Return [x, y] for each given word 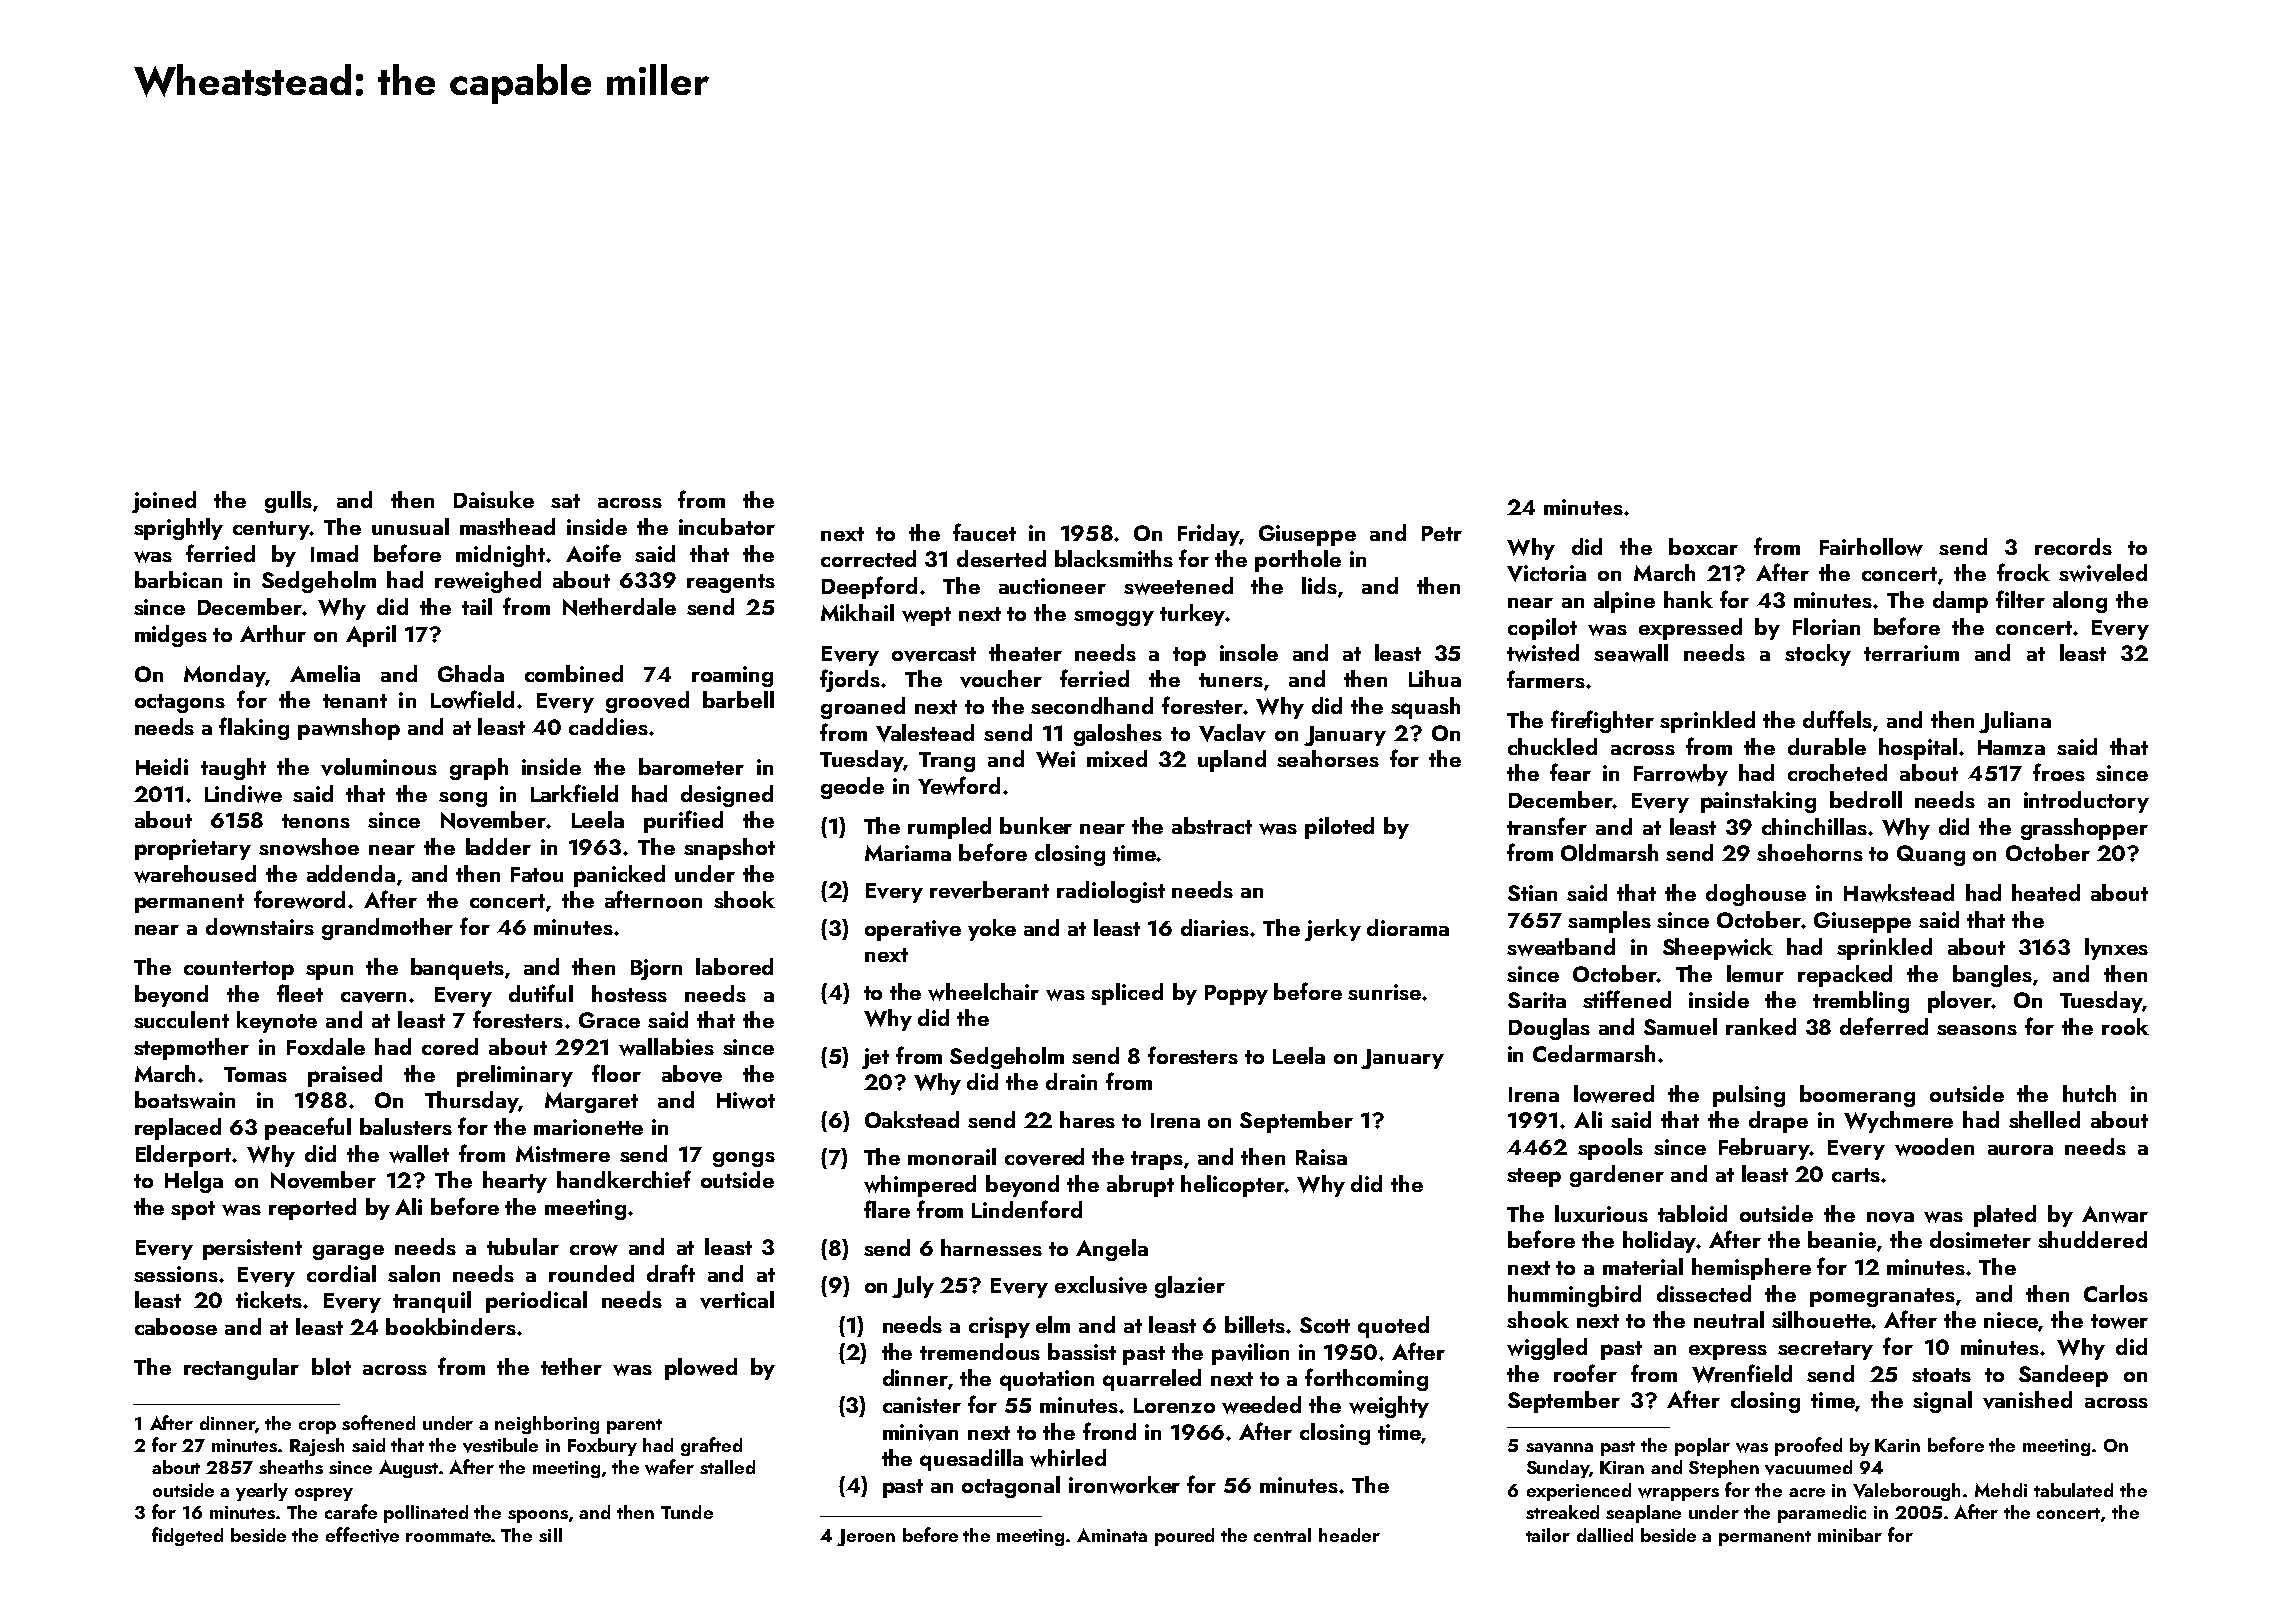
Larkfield [574, 793]
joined [164, 502]
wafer [669, 1467]
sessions [176, 1274]
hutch [2089, 1093]
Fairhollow [1871, 547]
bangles [1992, 976]
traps [1157, 1160]
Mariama [908, 853]
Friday [1208, 535]
